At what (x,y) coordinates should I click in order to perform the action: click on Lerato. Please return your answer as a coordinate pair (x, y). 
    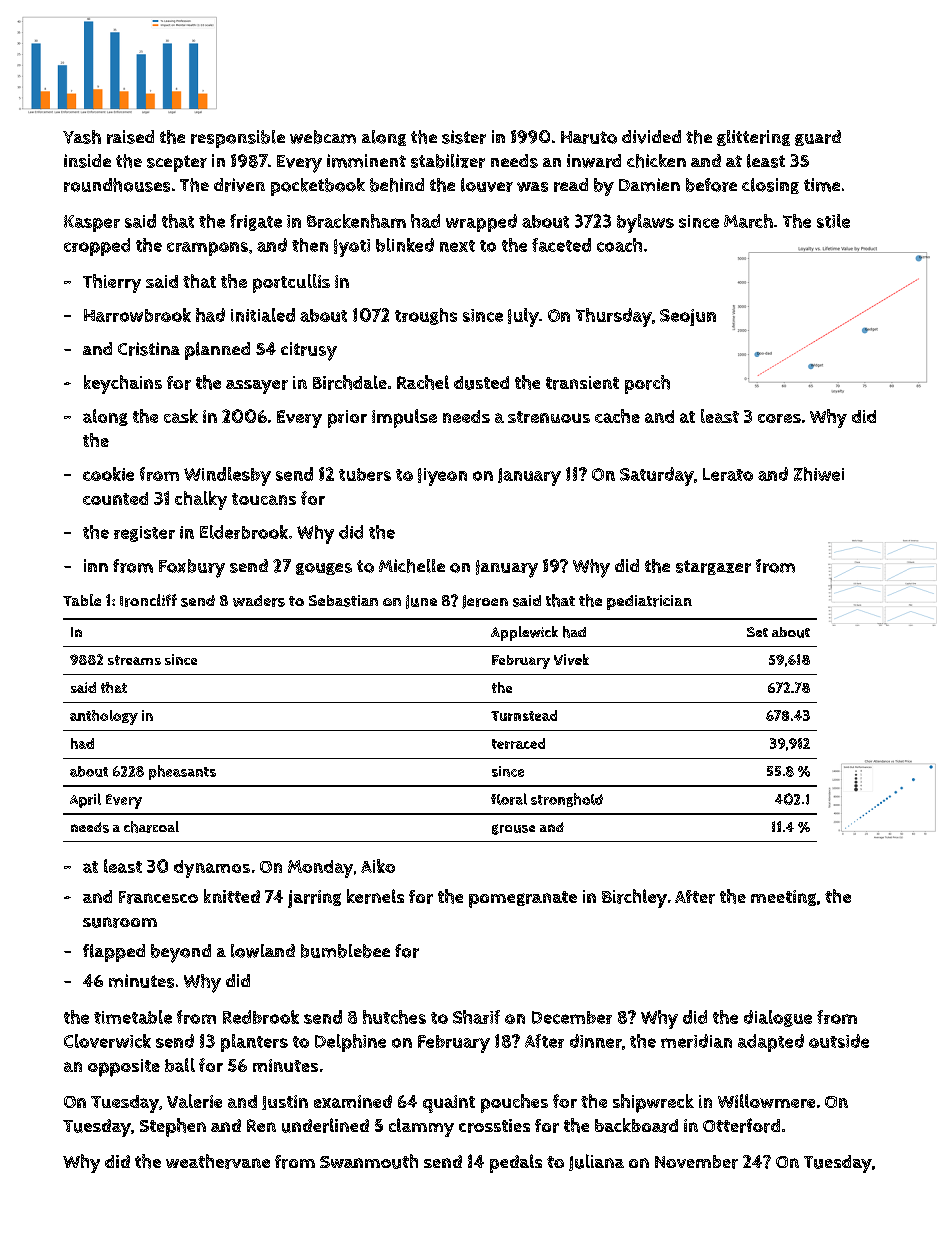
    Looking at the image, I should click on (728, 474).
